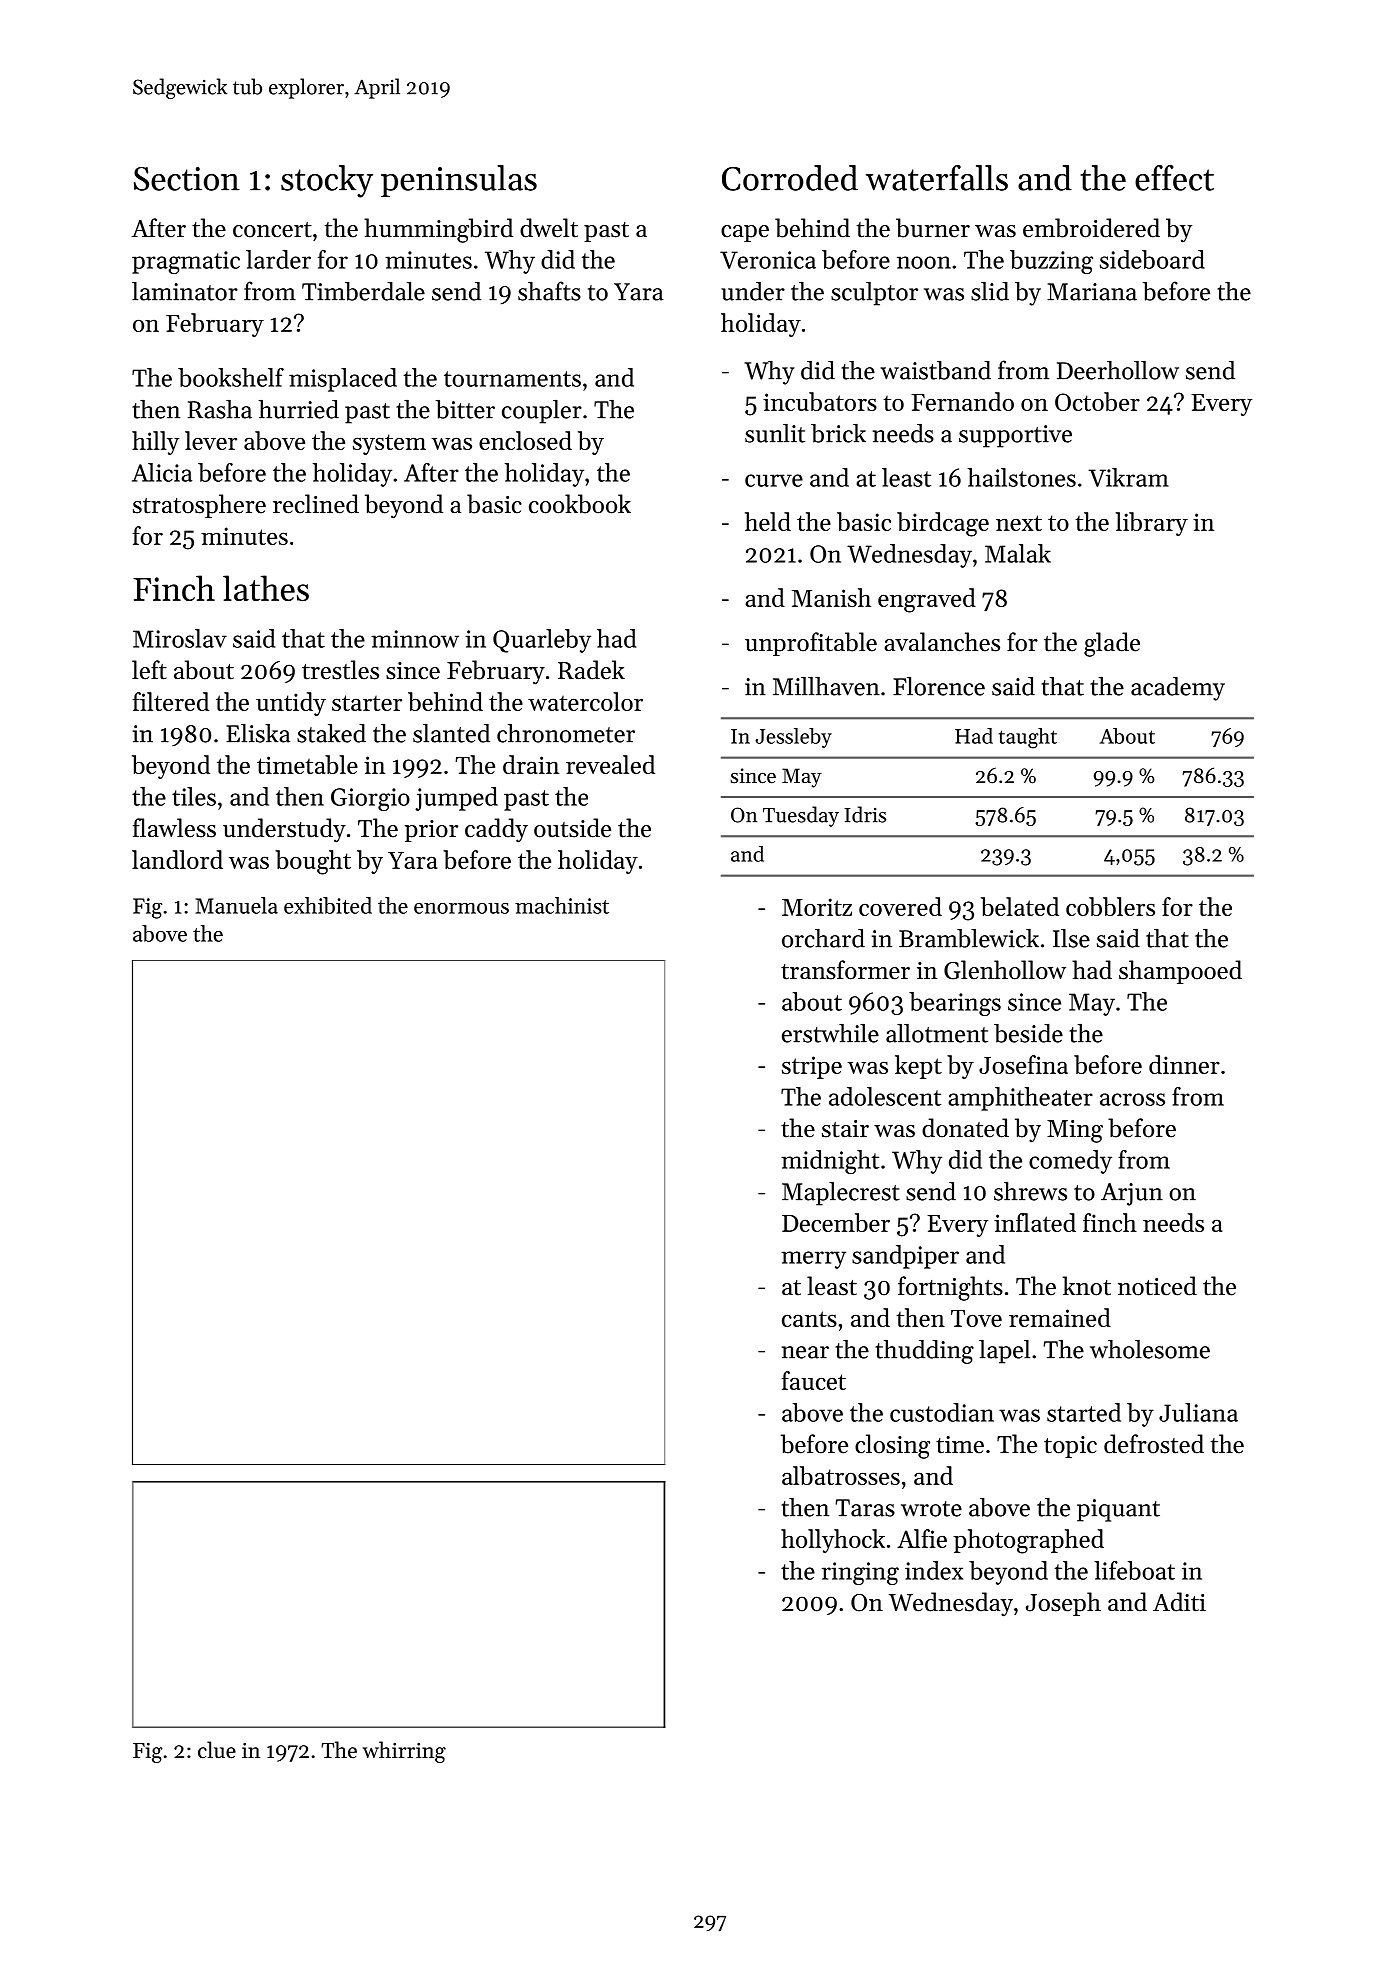 The width and height of the image is (1386, 1969). Describe the element at coordinates (549, 291) in the image. I see `shafts` at that location.
